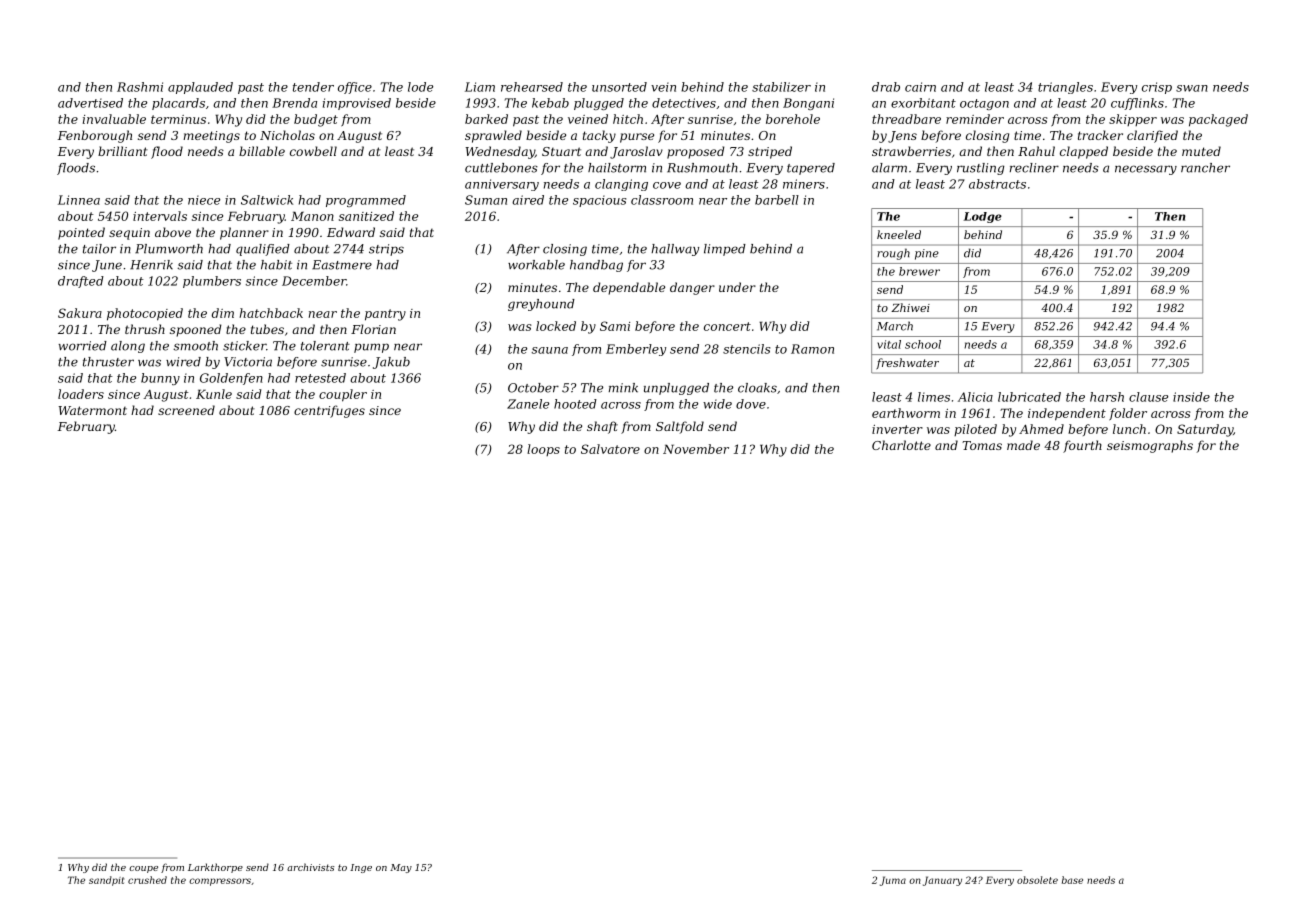  What do you see at coordinates (262, 151) in the page?
I see `billable` at bounding box center [262, 151].
